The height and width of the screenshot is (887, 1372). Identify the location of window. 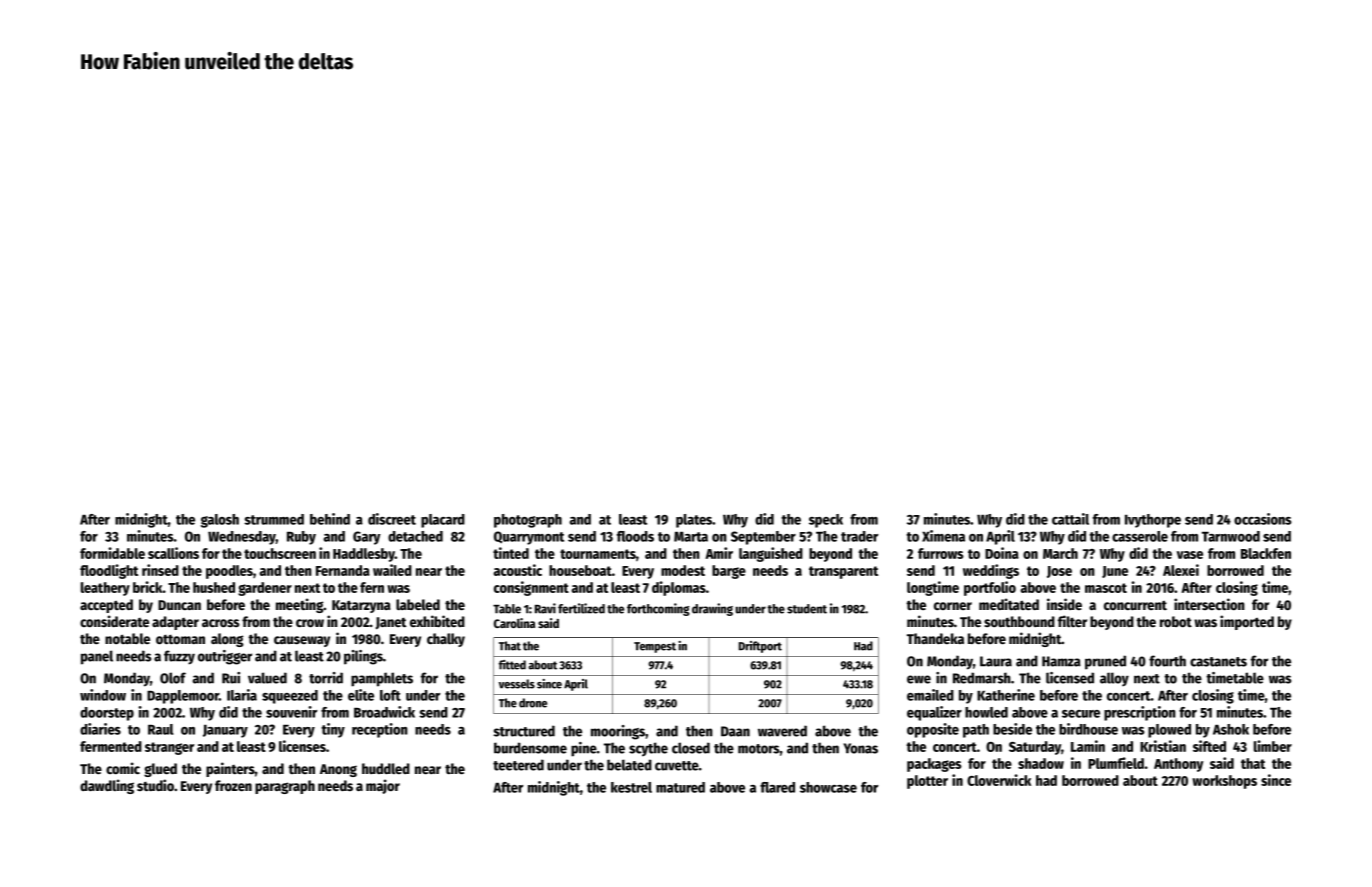
(103, 695).
